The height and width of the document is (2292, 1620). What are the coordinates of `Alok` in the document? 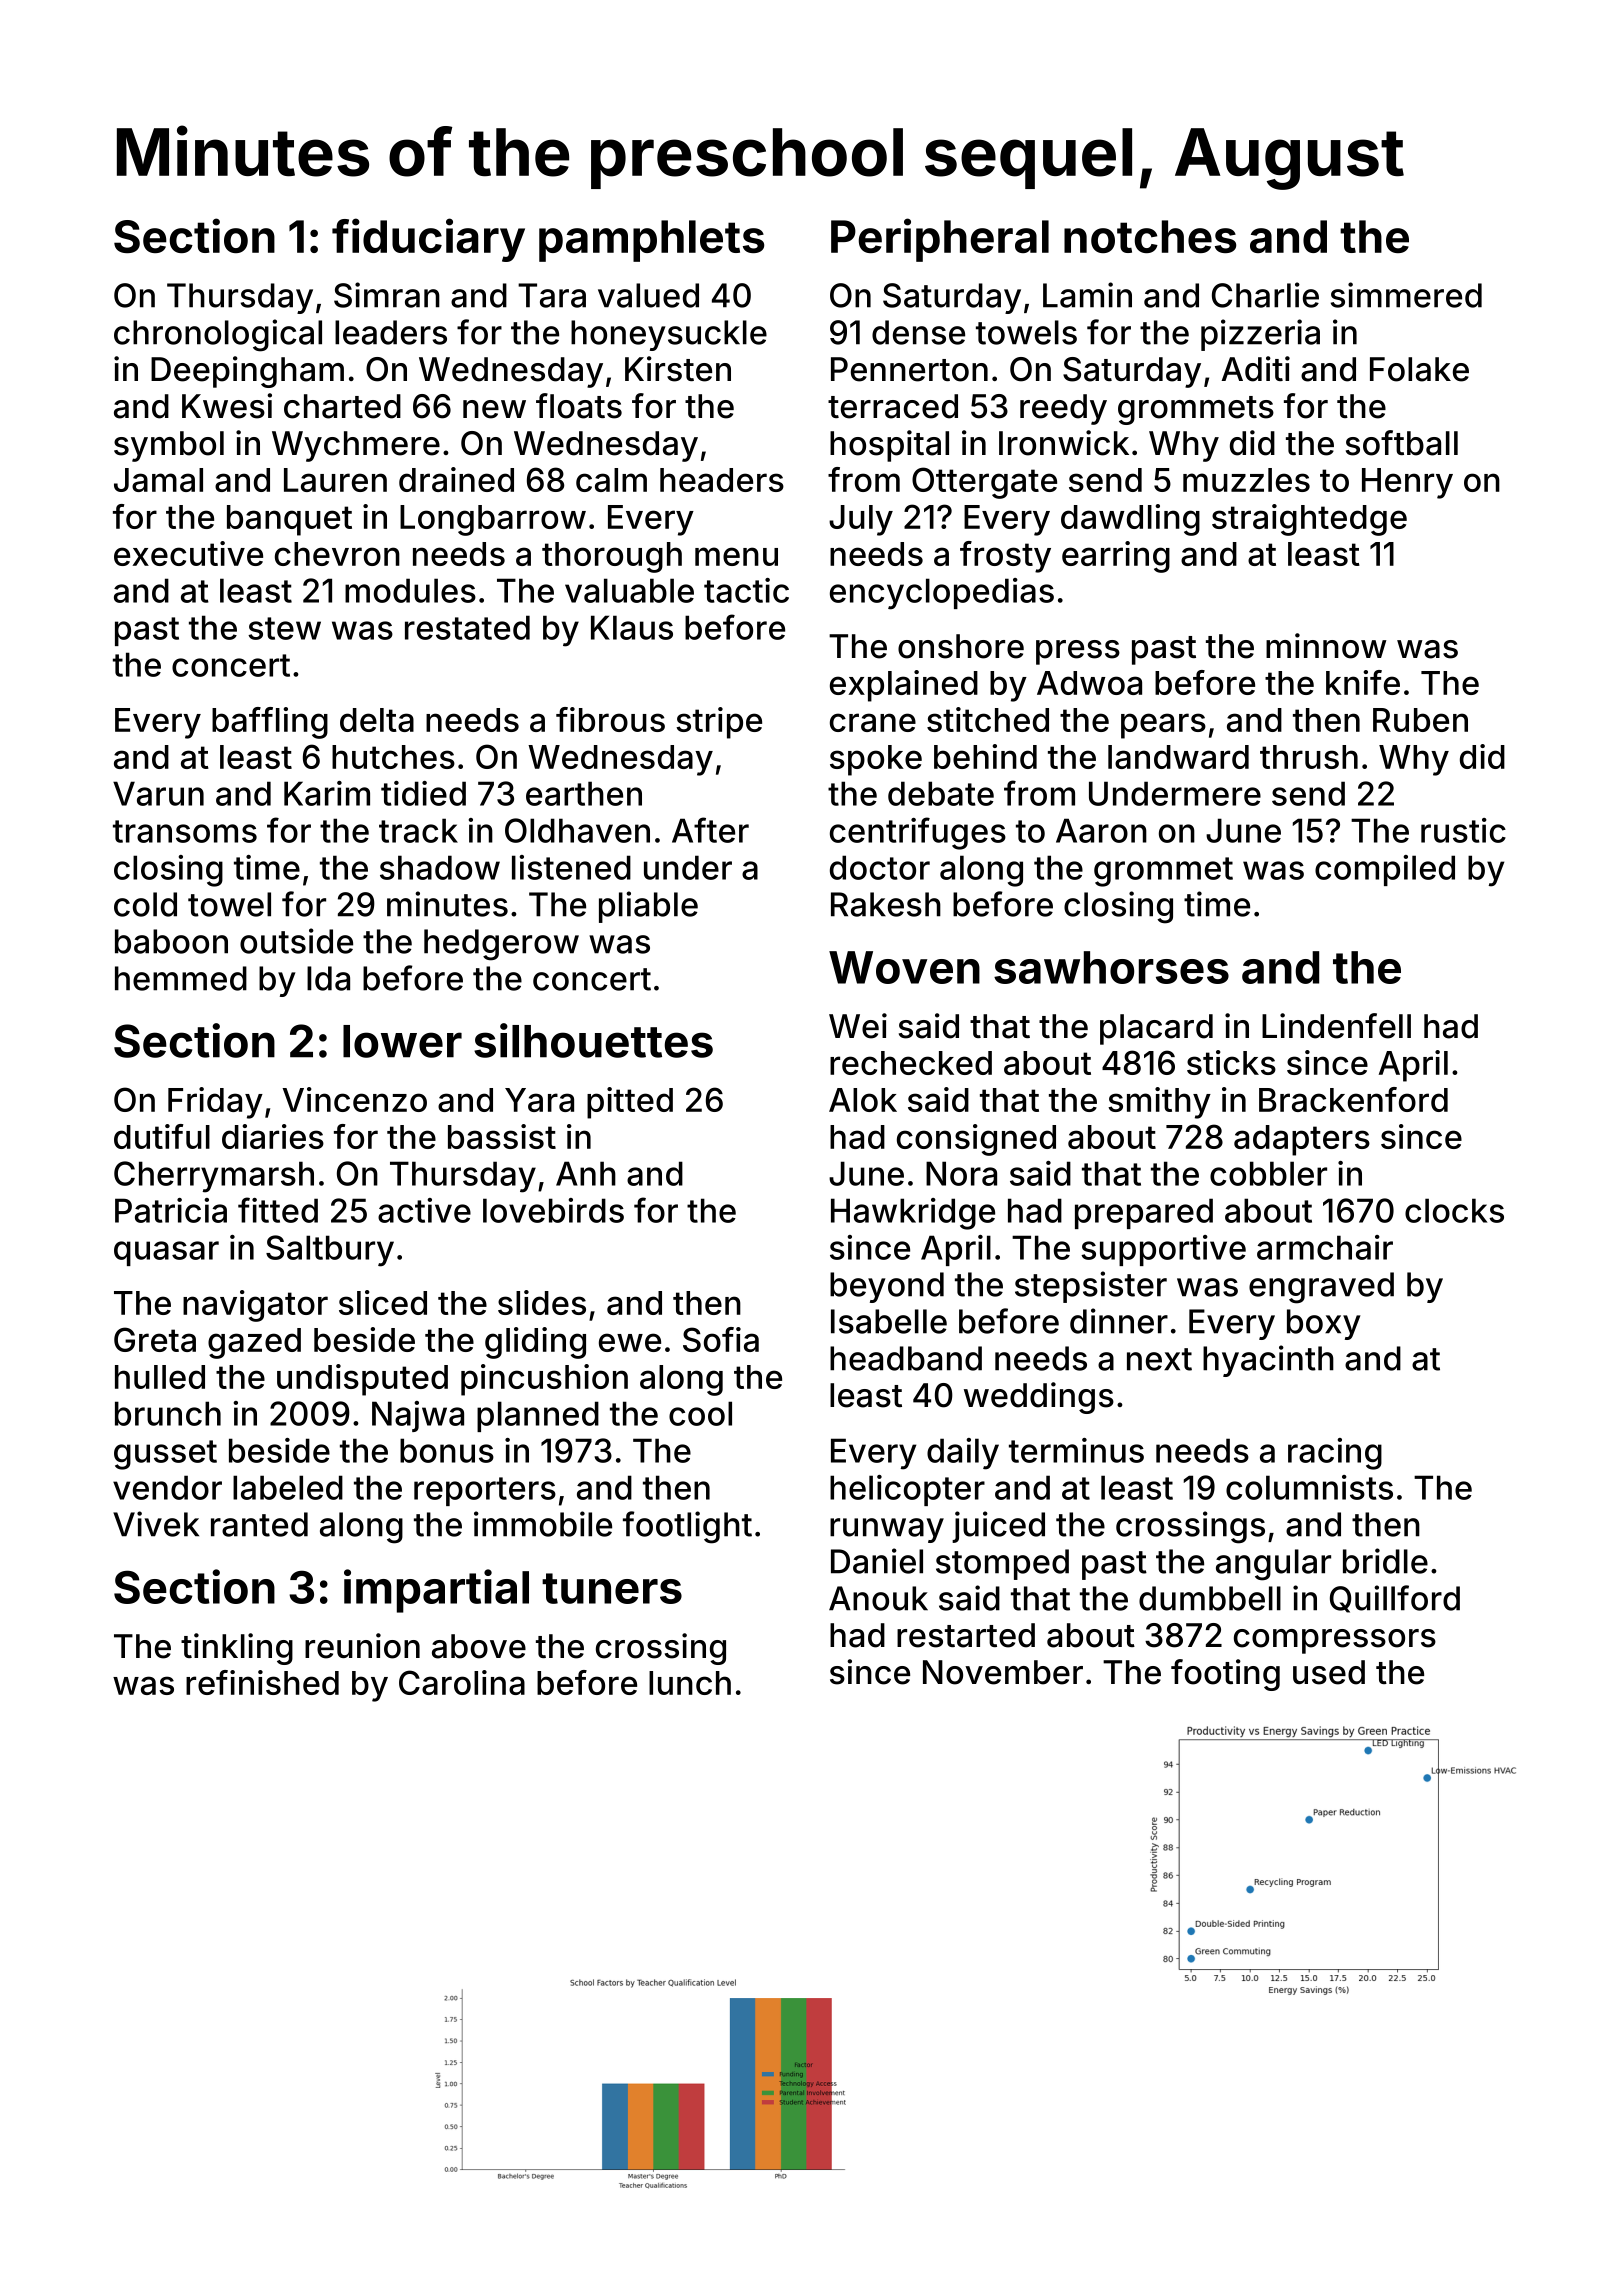 It's located at (863, 1100).
